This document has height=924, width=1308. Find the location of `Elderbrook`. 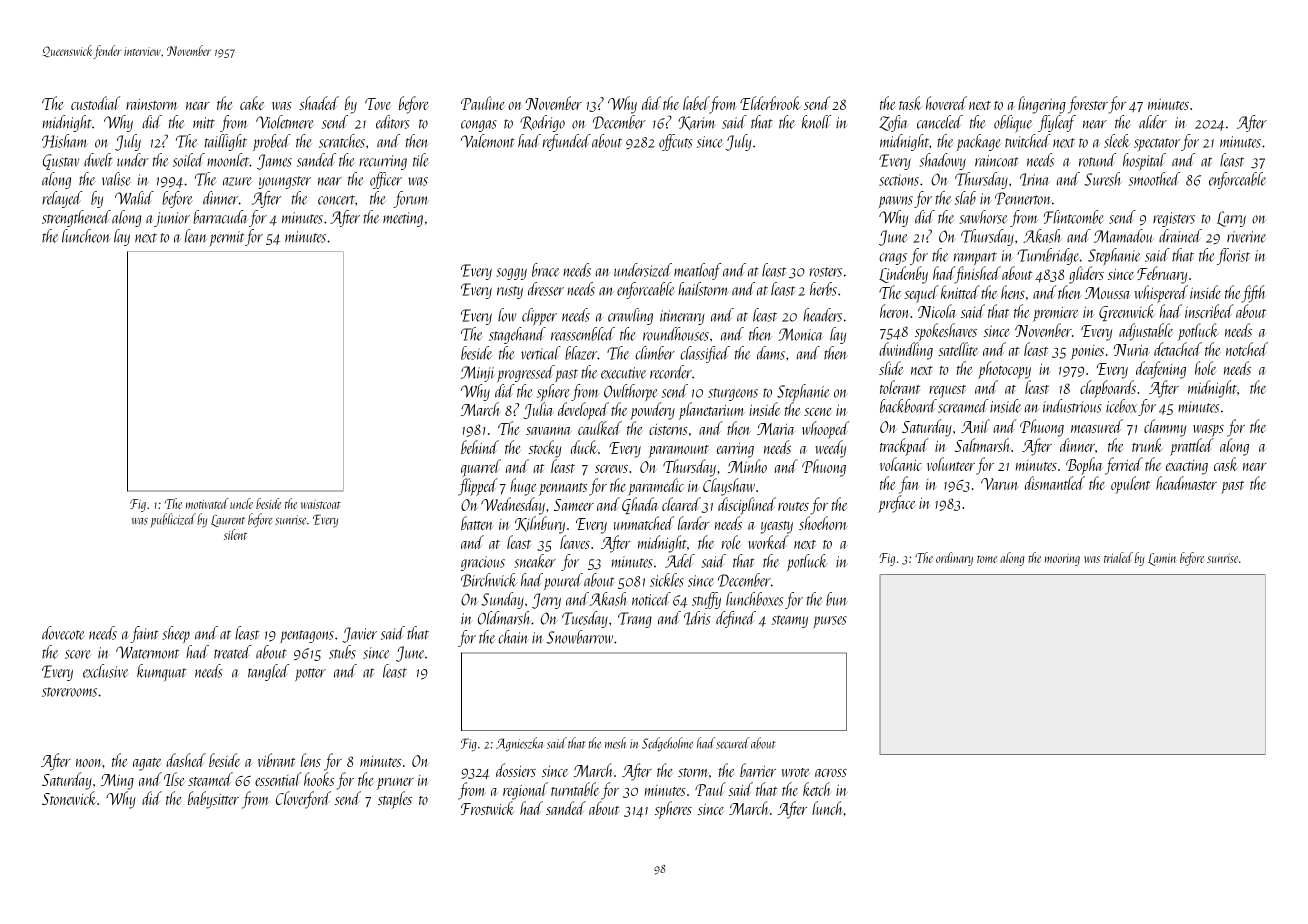

Elderbrook is located at coordinates (770, 103).
